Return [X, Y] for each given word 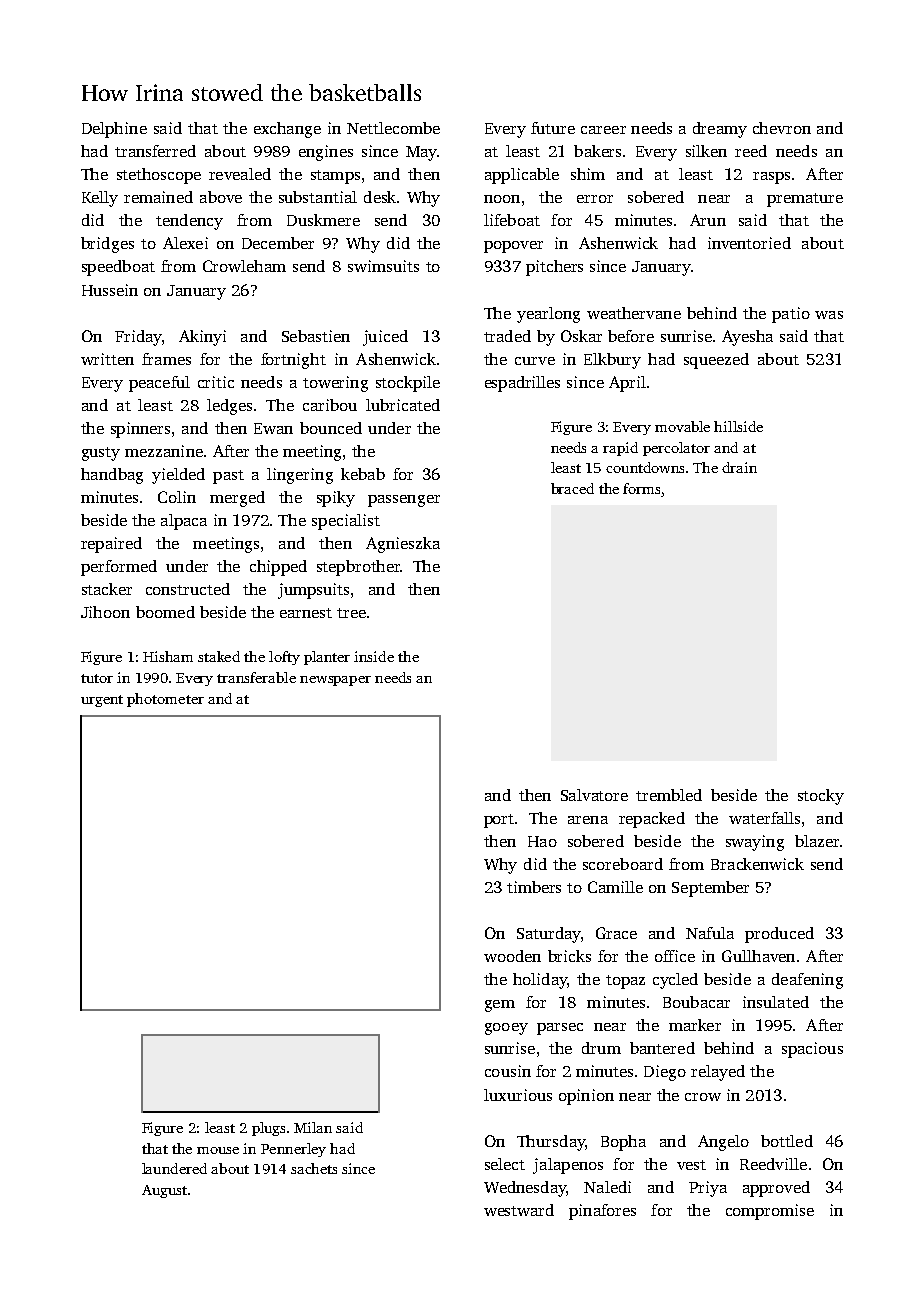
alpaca [184, 522]
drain [739, 467]
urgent [102, 701]
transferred [155, 151]
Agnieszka [403, 545]
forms [641, 488]
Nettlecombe [393, 128]
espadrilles [522, 384]
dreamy [720, 130]
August [164, 1191]
